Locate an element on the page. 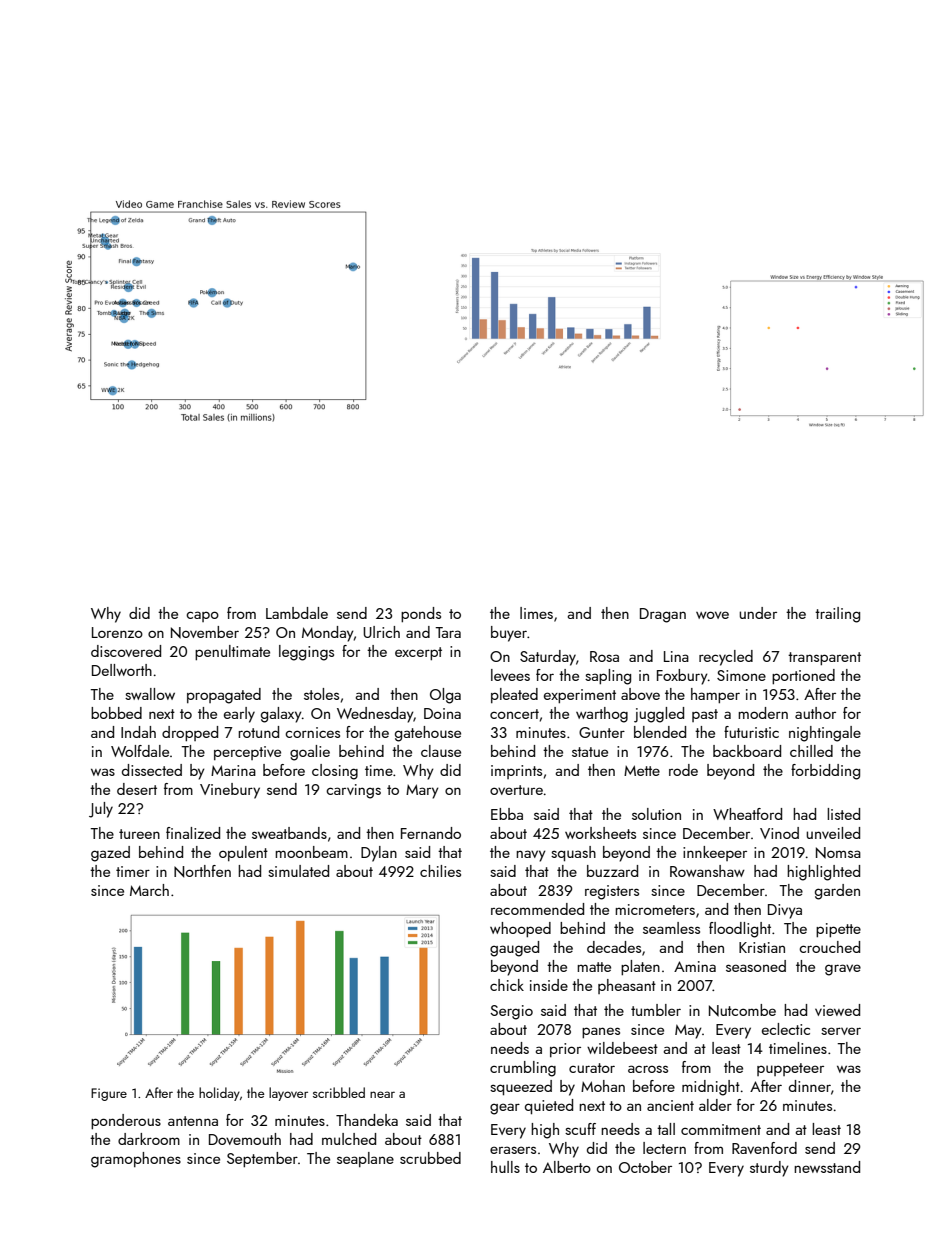 The image size is (952, 1233). puppeteer is located at coordinates (790, 1069).
